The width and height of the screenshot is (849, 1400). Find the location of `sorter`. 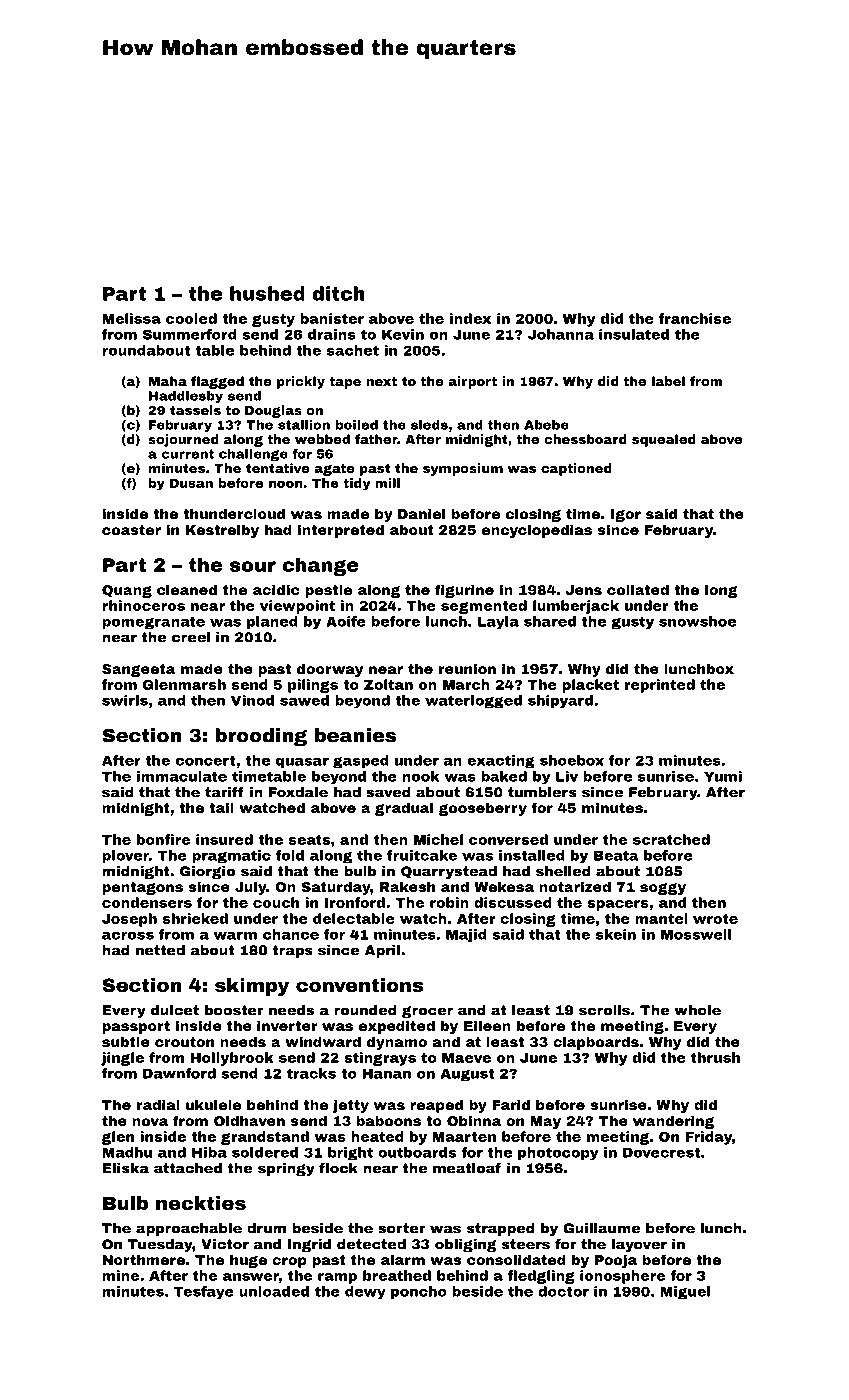

sorter is located at coordinates (402, 1228).
